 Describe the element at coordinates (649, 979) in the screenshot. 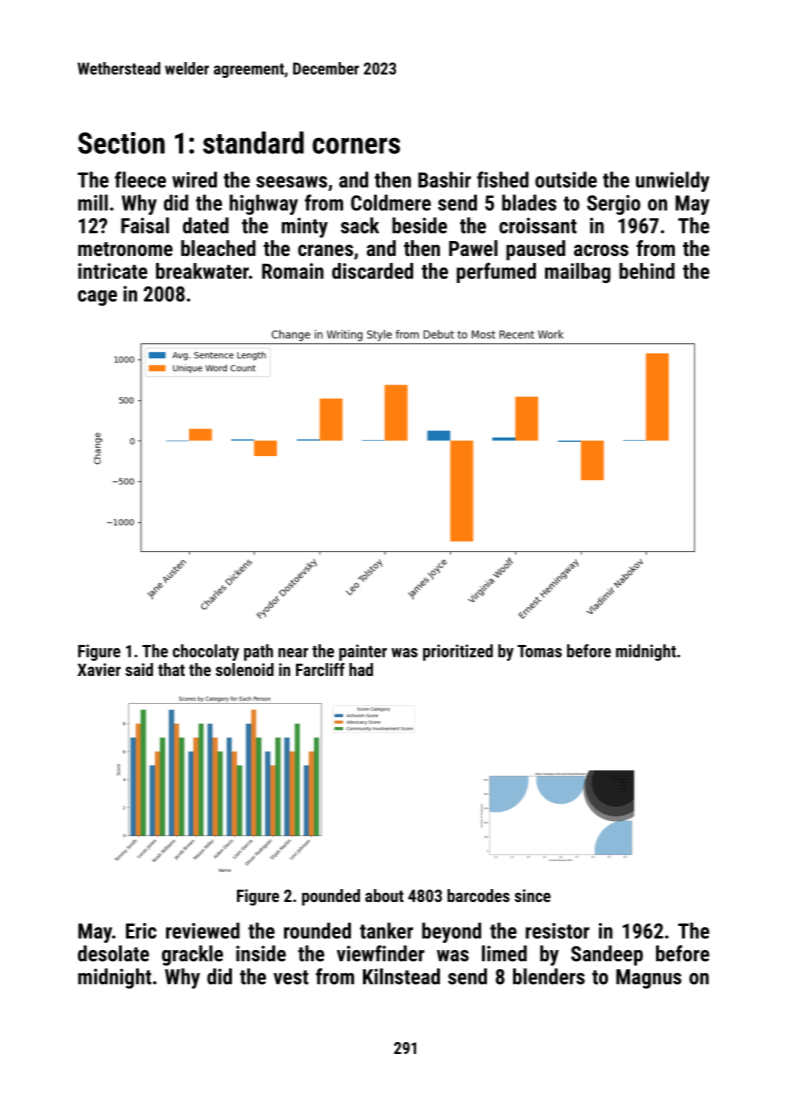

I see `Magnus` at that location.
